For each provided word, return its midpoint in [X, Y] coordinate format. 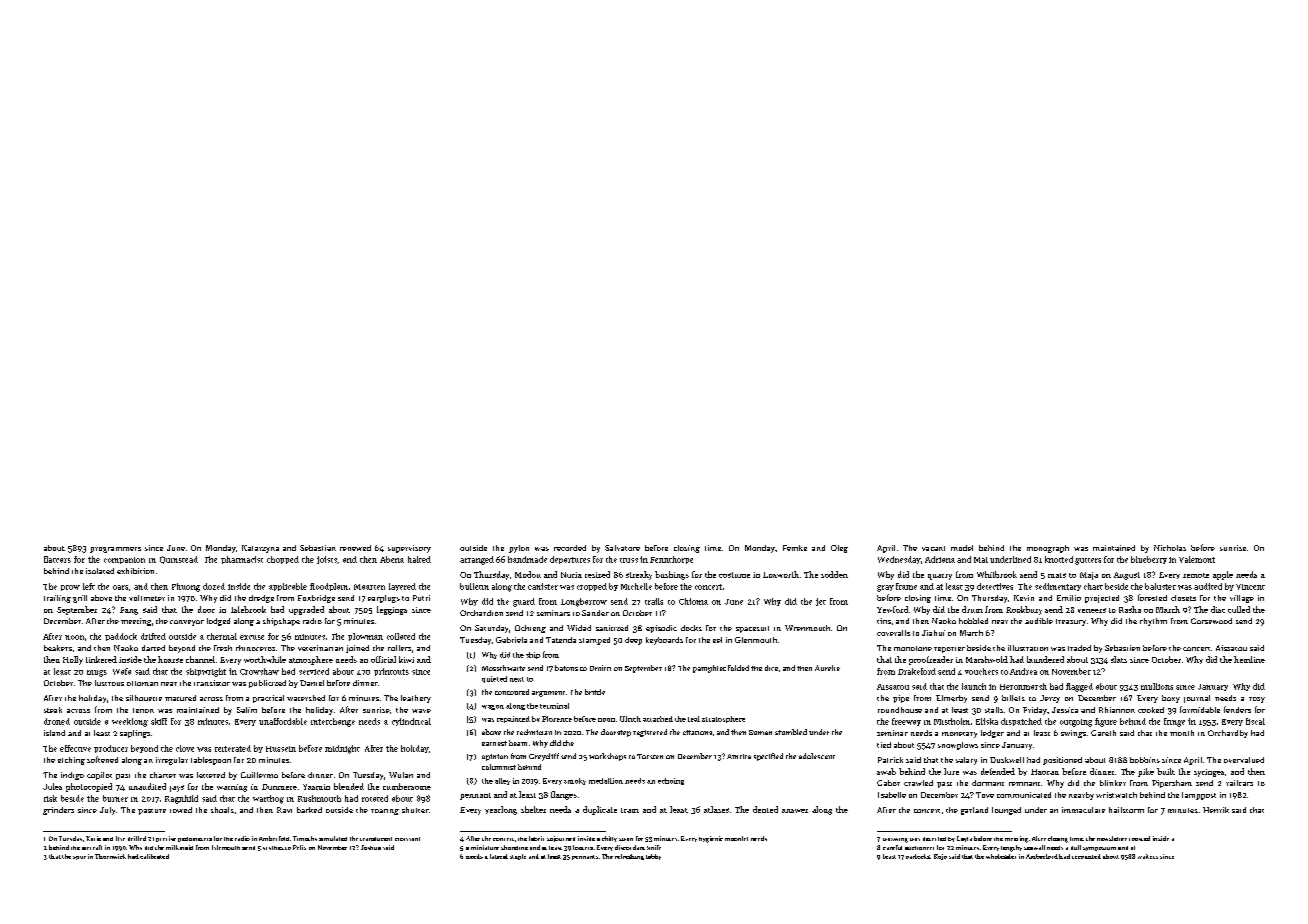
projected [1102, 599]
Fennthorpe [671, 560]
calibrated [154, 856]
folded [738, 668]
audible [1039, 621]
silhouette [144, 698]
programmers [115, 550]
